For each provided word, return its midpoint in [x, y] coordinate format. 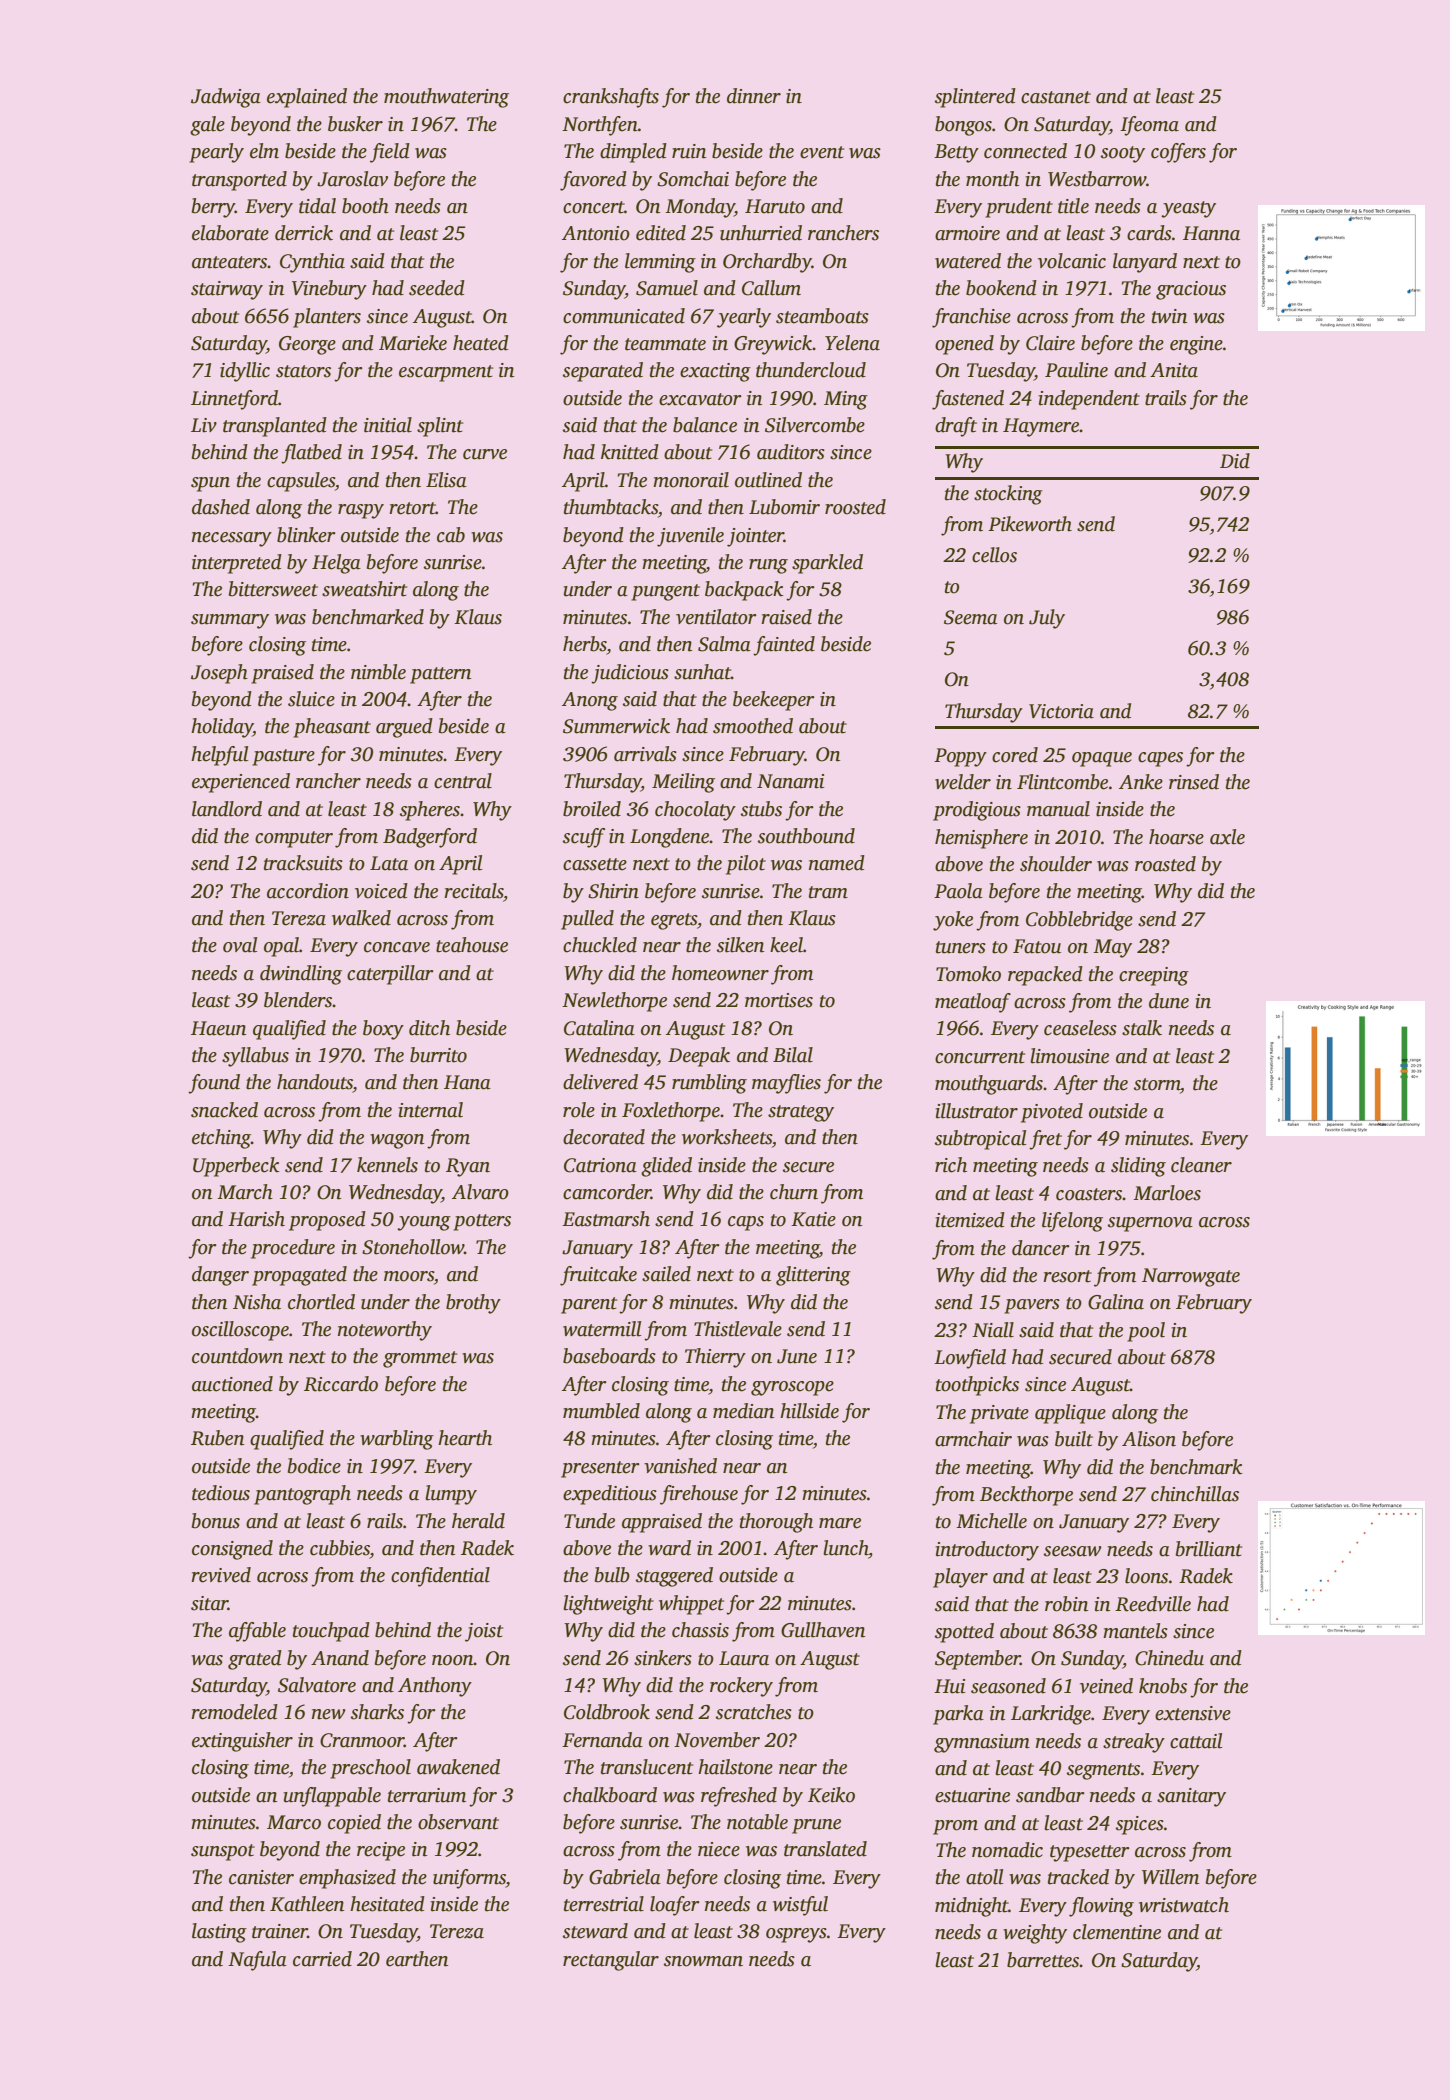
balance [705, 425]
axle [1227, 837]
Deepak [699, 1057]
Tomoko [968, 974]
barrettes [1043, 1960]
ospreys [796, 1935]
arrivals [645, 754]
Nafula [257, 1961]
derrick [304, 233]
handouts [315, 1082]
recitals [473, 891]
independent [1089, 400]
